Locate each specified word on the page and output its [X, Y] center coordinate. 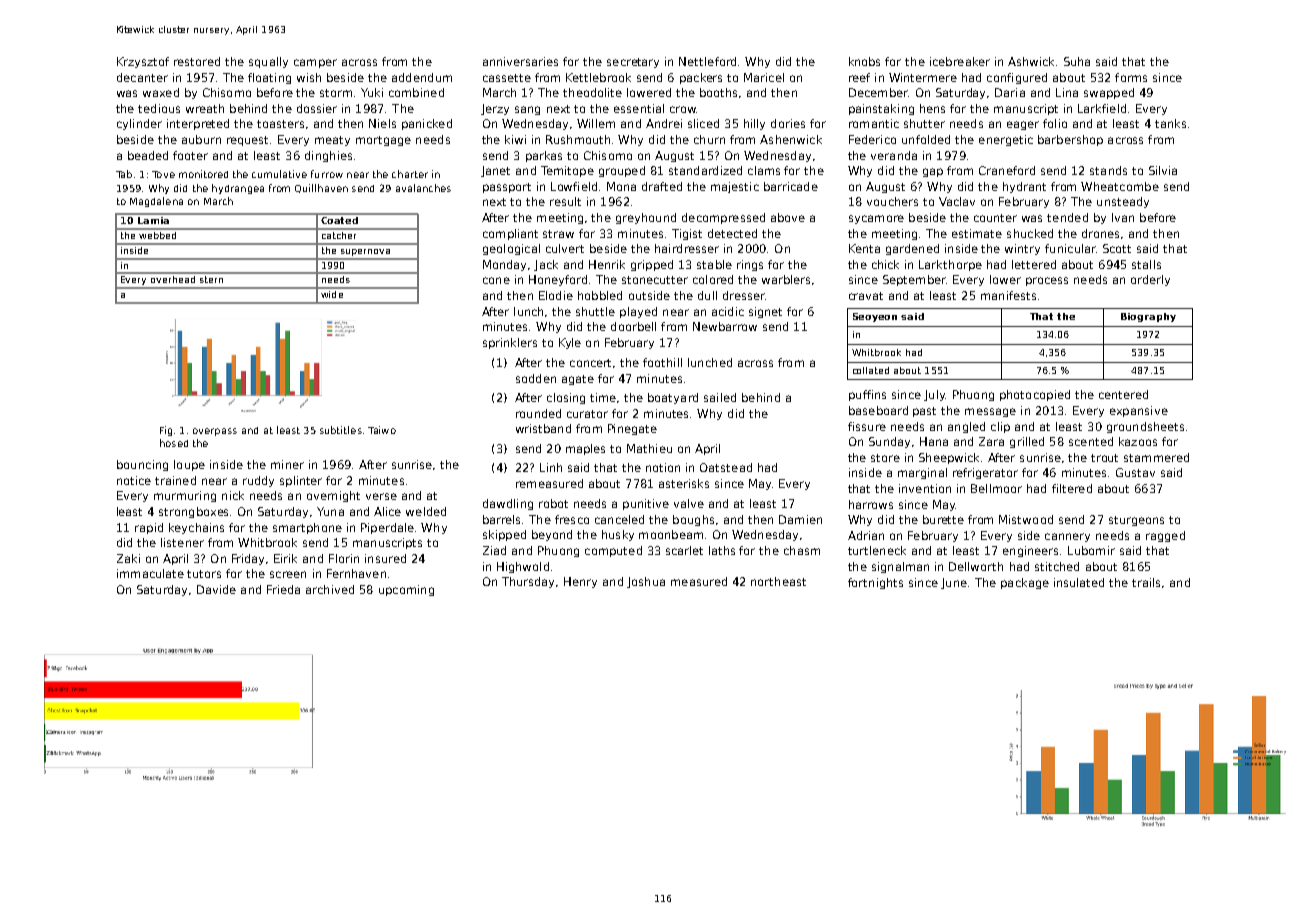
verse [381, 496]
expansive [1139, 411]
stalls [1146, 264]
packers [701, 78]
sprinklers [510, 343]
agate [578, 380]
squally [268, 62]
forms [1131, 77]
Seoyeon [875, 317]
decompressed [723, 218]
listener [182, 542]
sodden [536, 378]
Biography [1148, 317]
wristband [543, 428]
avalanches [423, 188]
